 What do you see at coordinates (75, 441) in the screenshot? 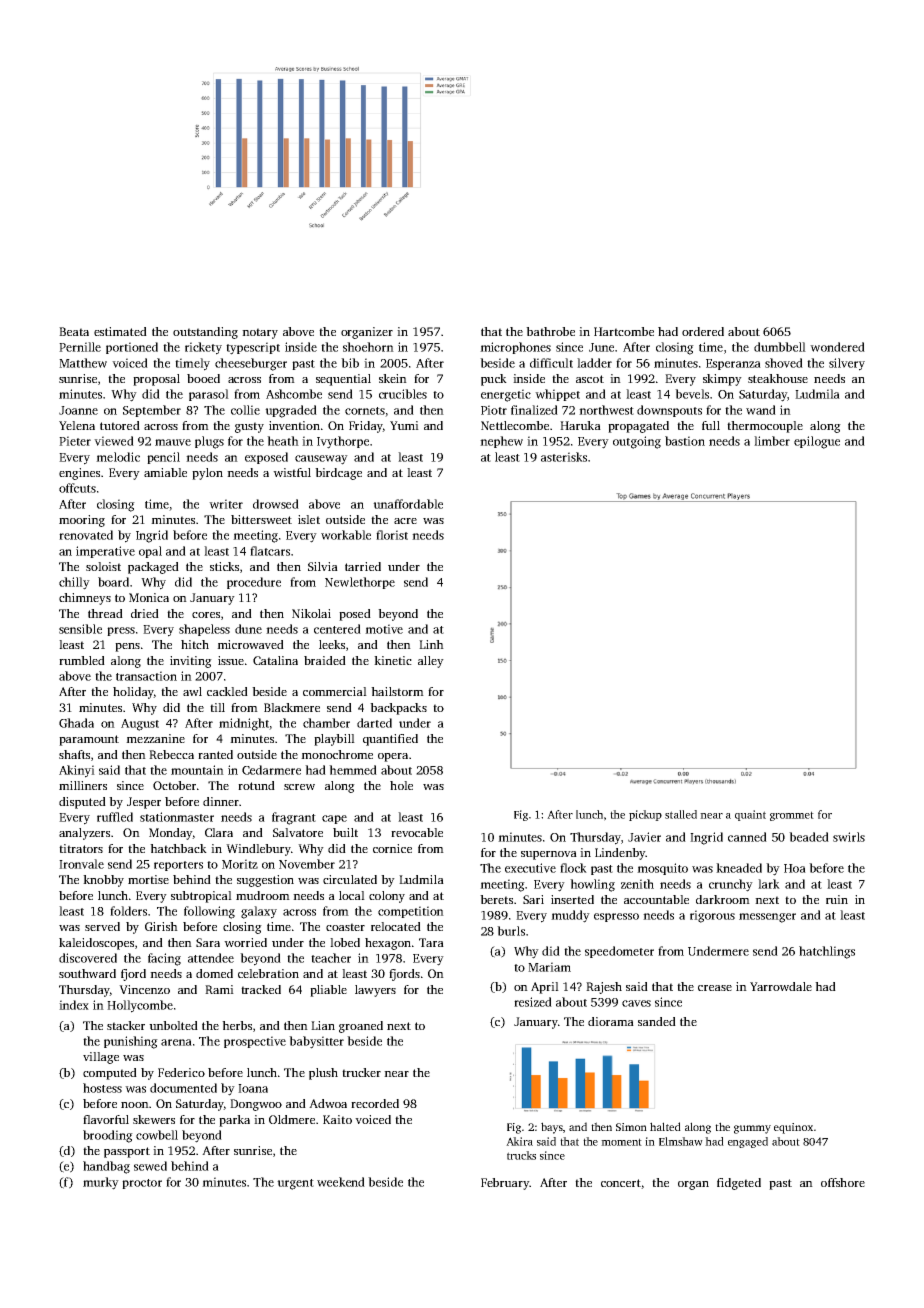
I see `Pieter` at bounding box center [75, 441].
